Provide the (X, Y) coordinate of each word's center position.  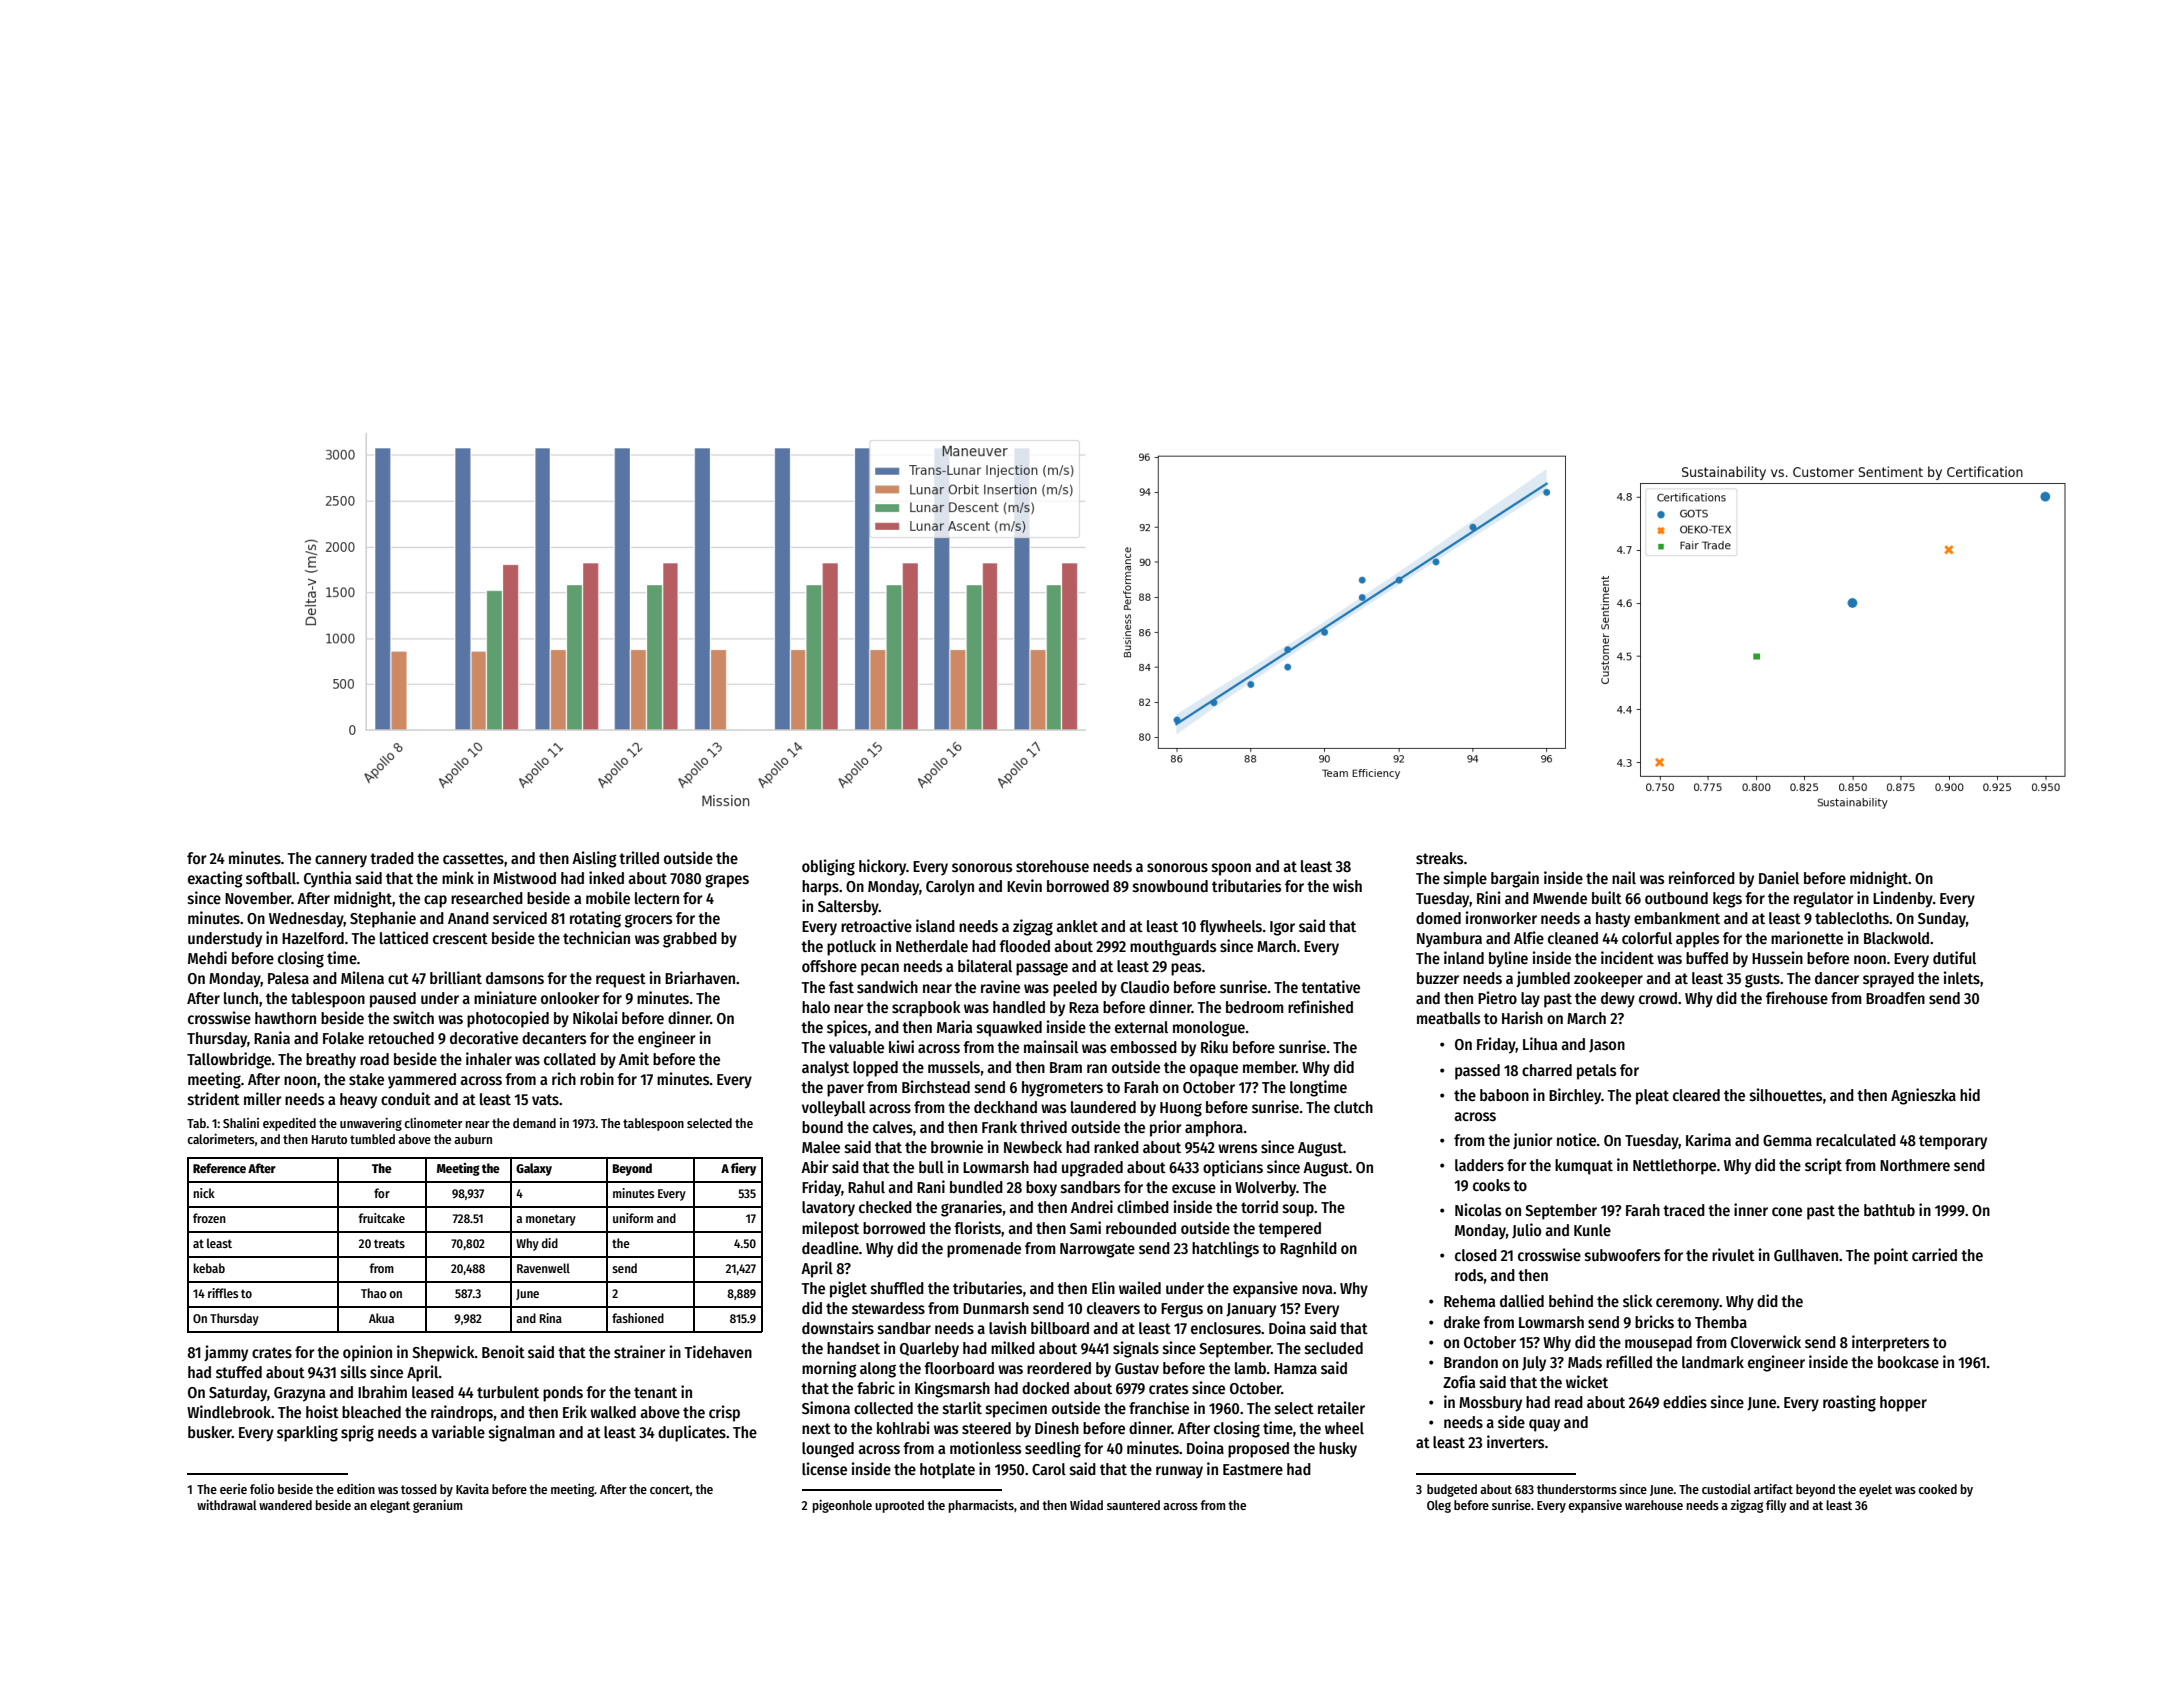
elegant (390, 1506)
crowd (1658, 998)
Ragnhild (1308, 1249)
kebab (209, 1268)
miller (263, 1098)
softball (271, 878)
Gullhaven (1806, 1255)
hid (1970, 1094)
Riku (1214, 1046)
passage (1042, 969)
